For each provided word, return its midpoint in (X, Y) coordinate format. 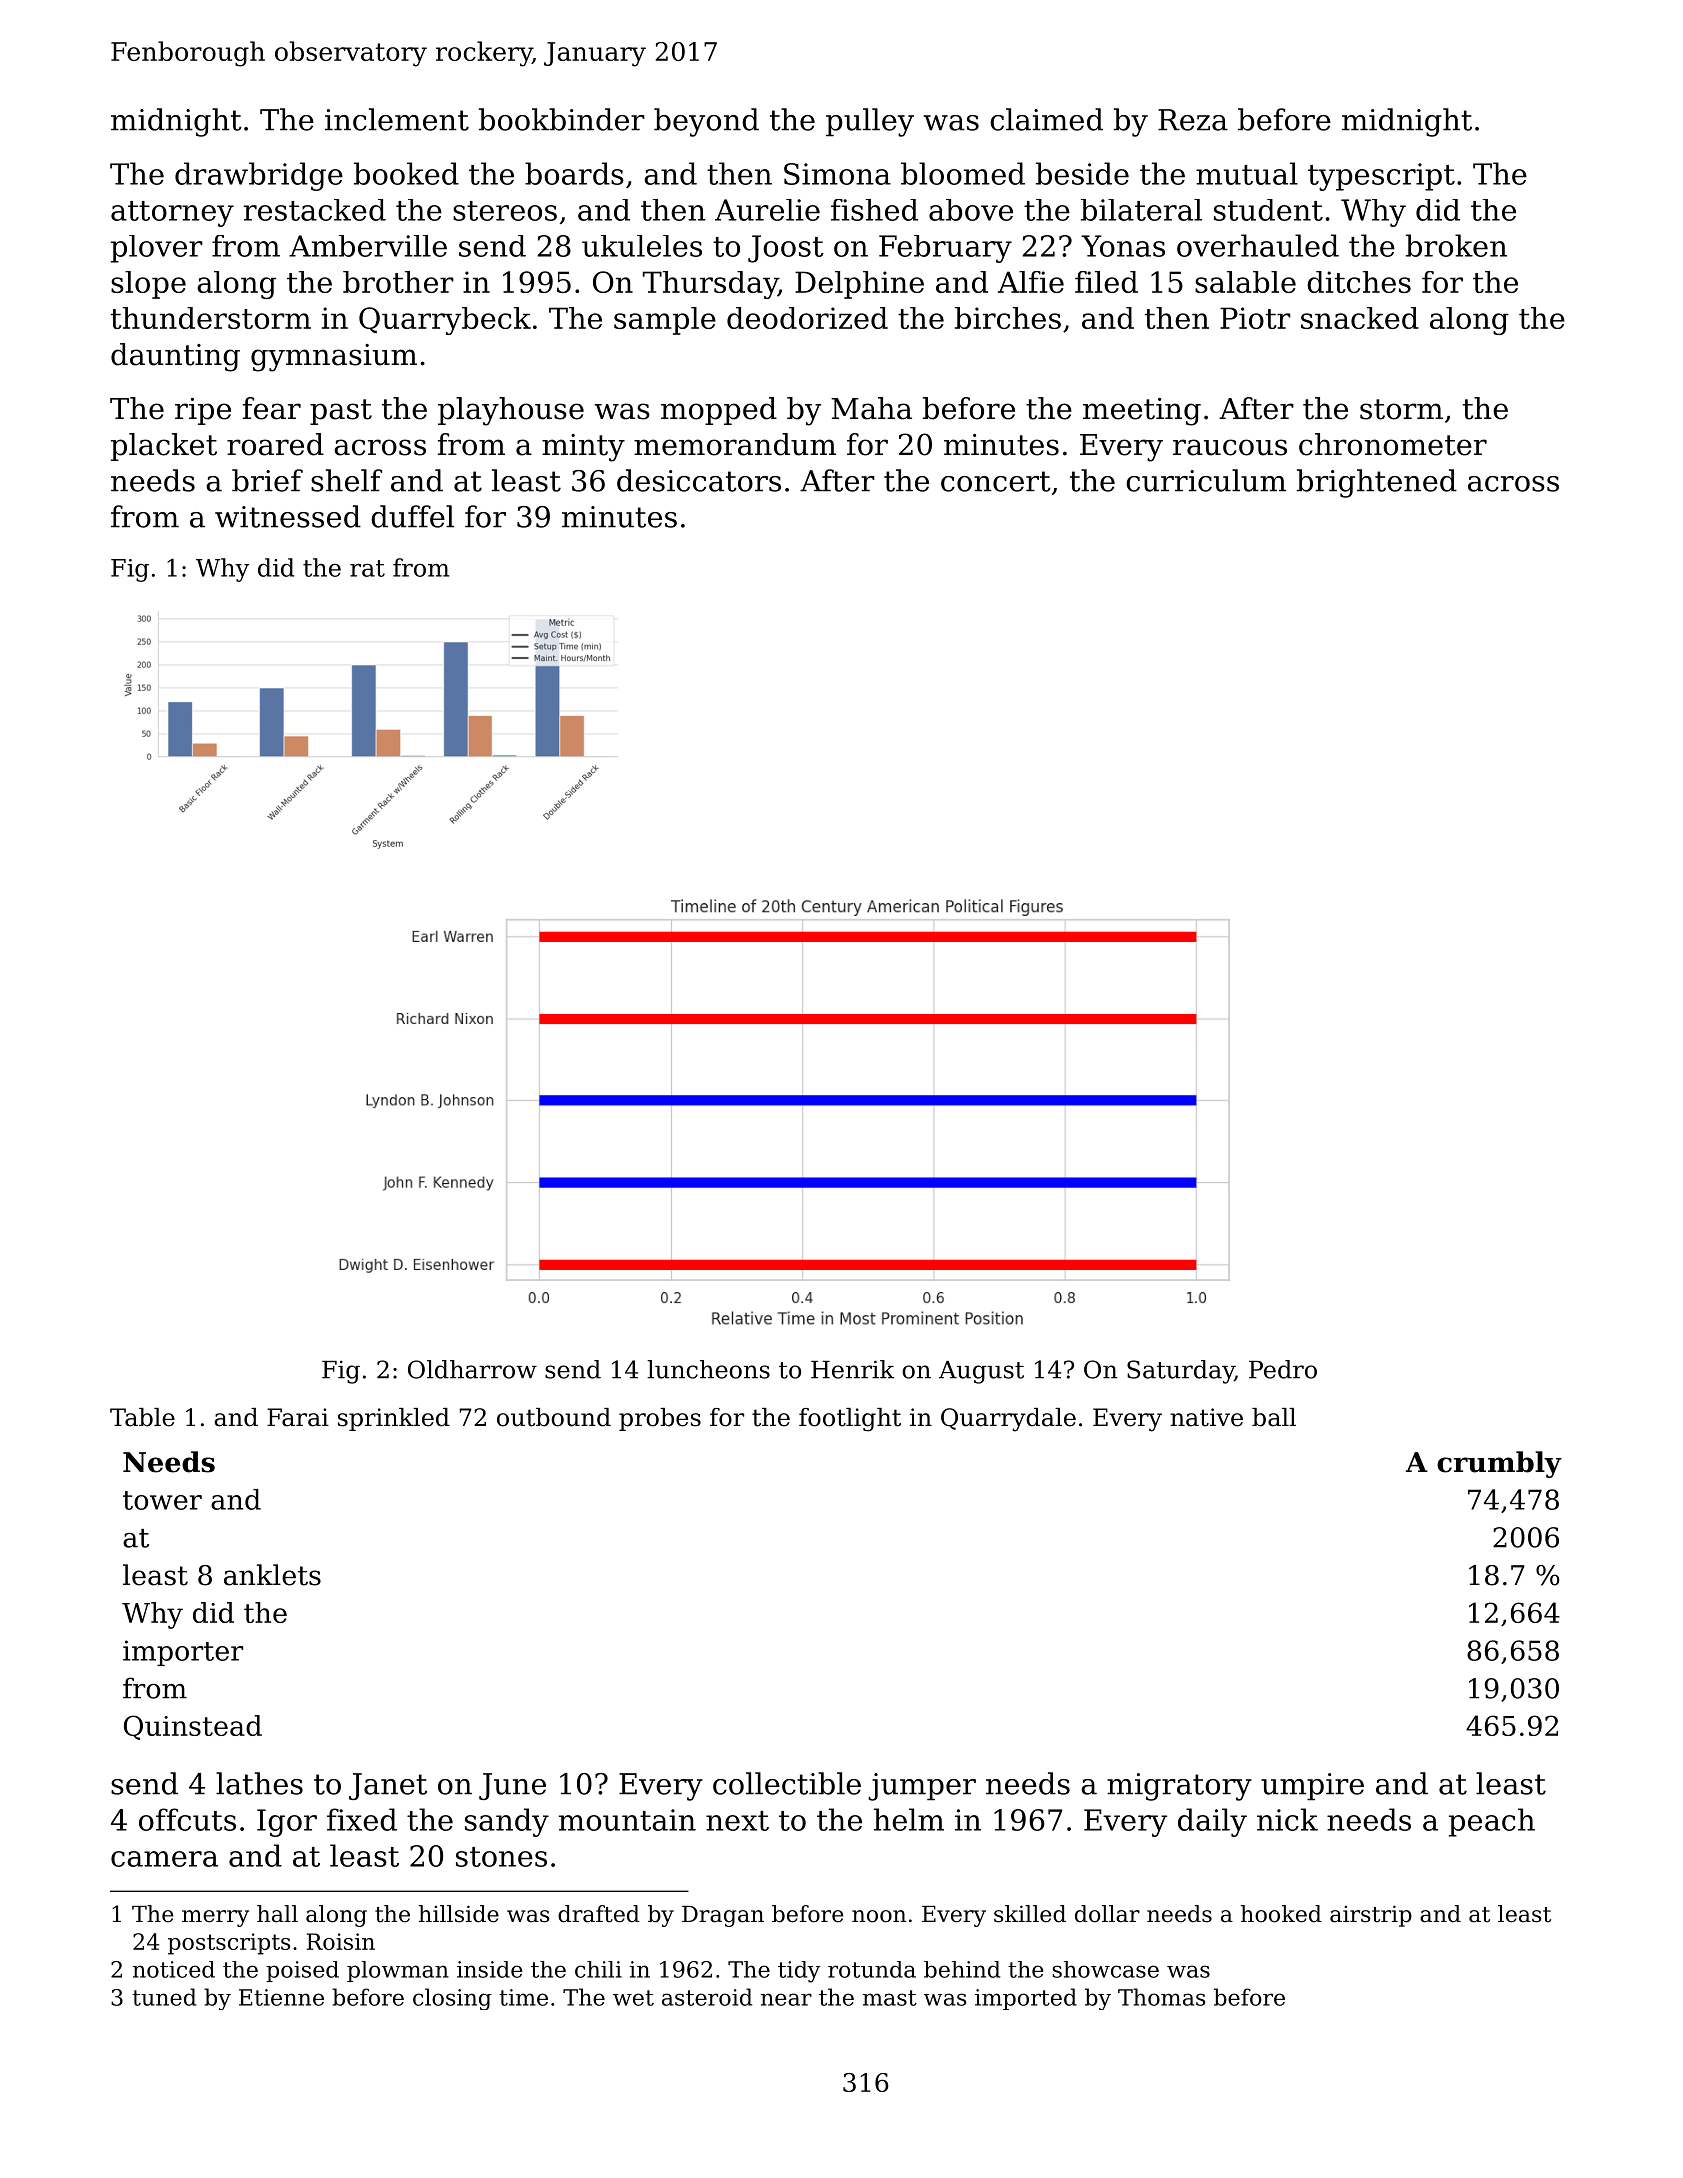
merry (215, 1918)
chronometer (1393, 444)
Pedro (1283, 1369)
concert (996, 481)
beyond (706, 122)
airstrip (1371, 1916)
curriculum (1206, 480)
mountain (627, 1820)
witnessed (288, 516)
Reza (1193, 120)
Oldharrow (472, 1369)
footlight (850, 1420)
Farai (298, 1417)
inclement (397, 119)
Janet (388, 1786)
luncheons (708, 1369)
